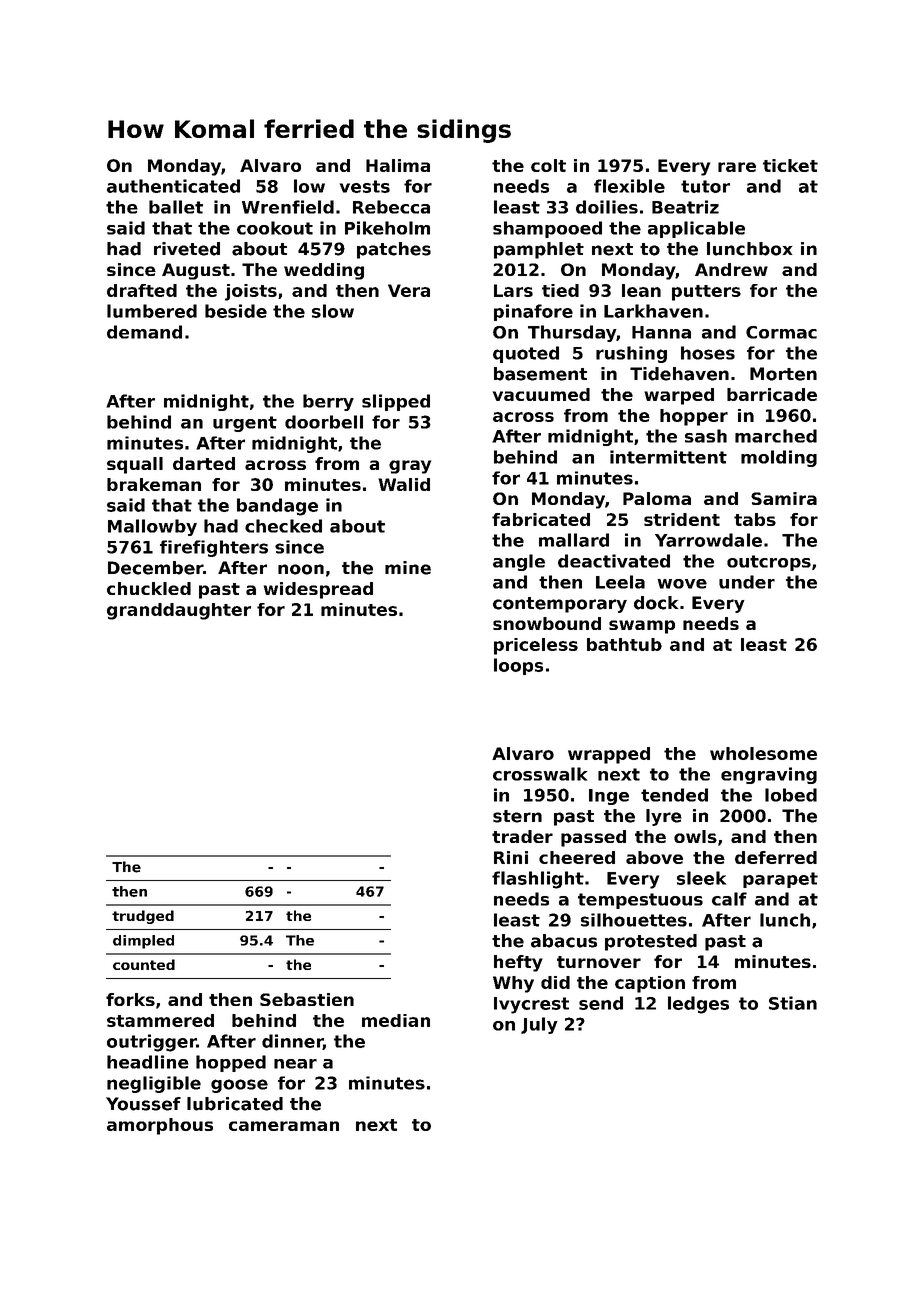 The image size is (924, 1311). I want to click on ballet, so click(176, 207).
